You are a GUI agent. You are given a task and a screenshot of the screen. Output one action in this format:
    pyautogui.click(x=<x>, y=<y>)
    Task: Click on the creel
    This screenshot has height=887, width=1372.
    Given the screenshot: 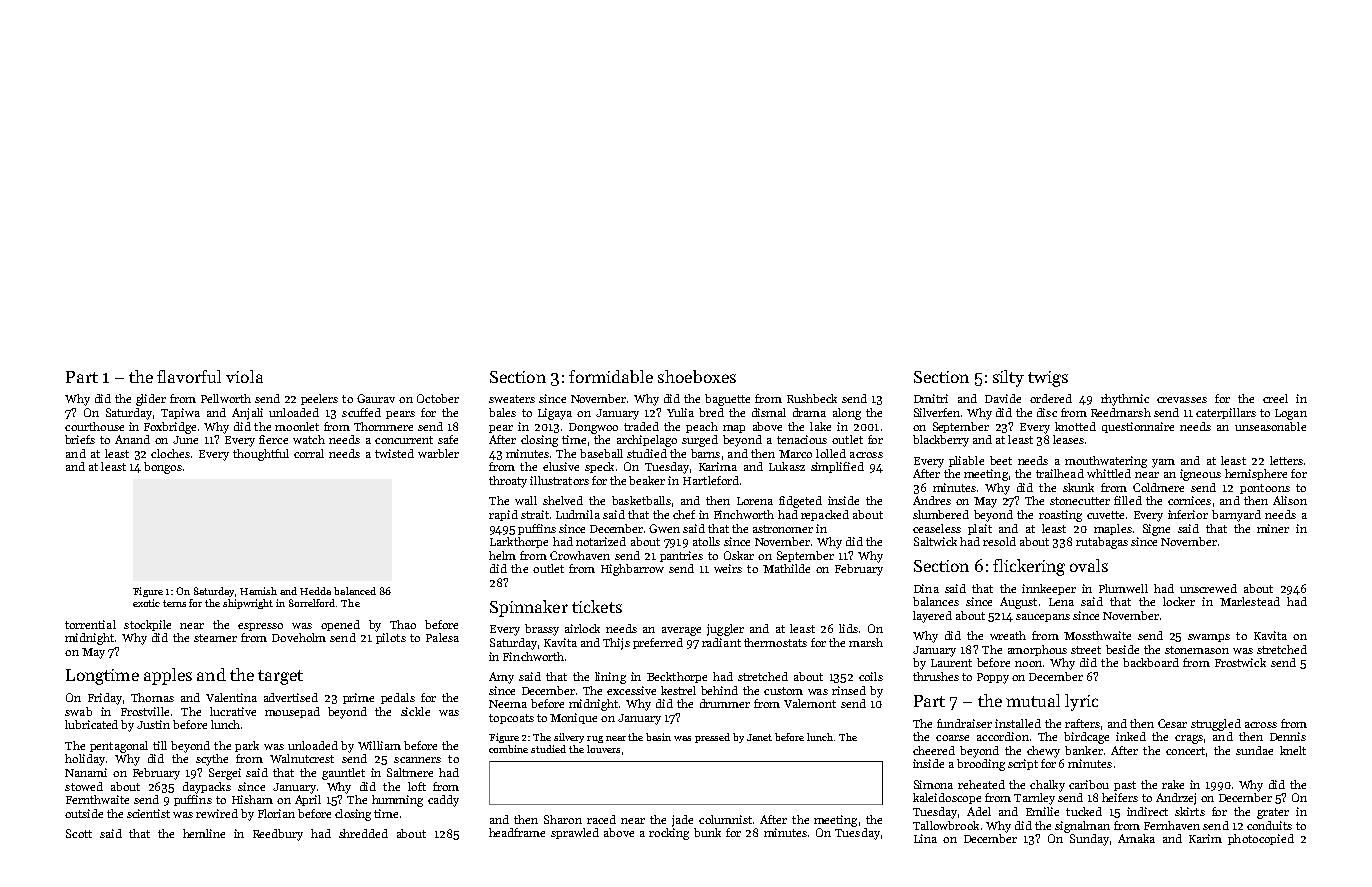 What is the action you would take?
    pyautogui.click(x=1275, y=398)
